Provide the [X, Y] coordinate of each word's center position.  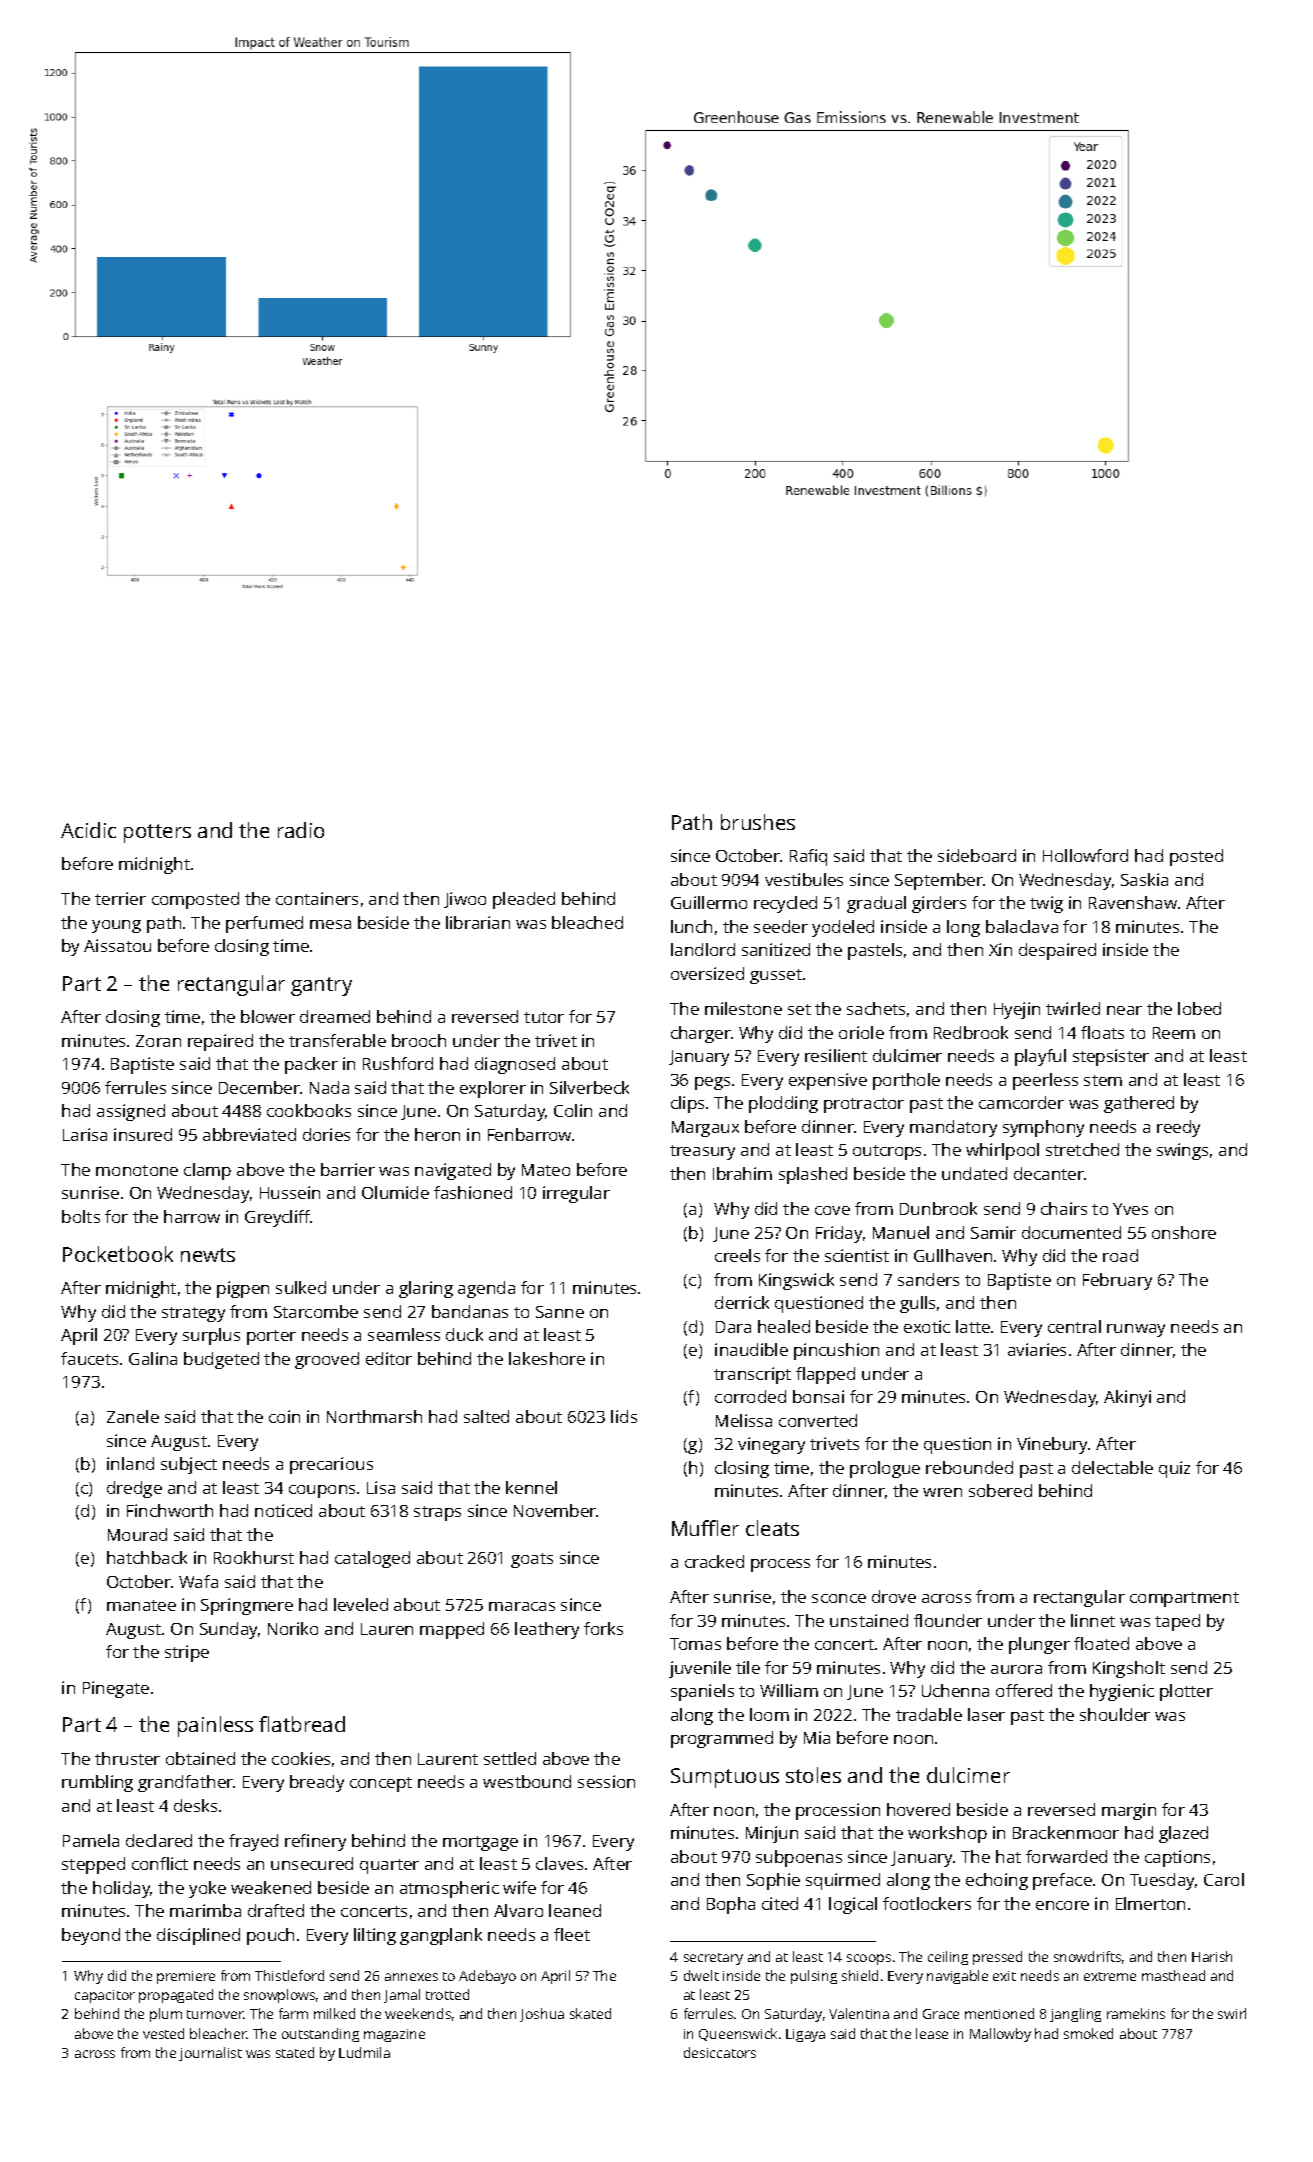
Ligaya [805, 2035]
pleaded [524, 900]
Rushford [398, 1063]
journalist [210, 2054]
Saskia [1144, 879]
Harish [1212, 1956]
